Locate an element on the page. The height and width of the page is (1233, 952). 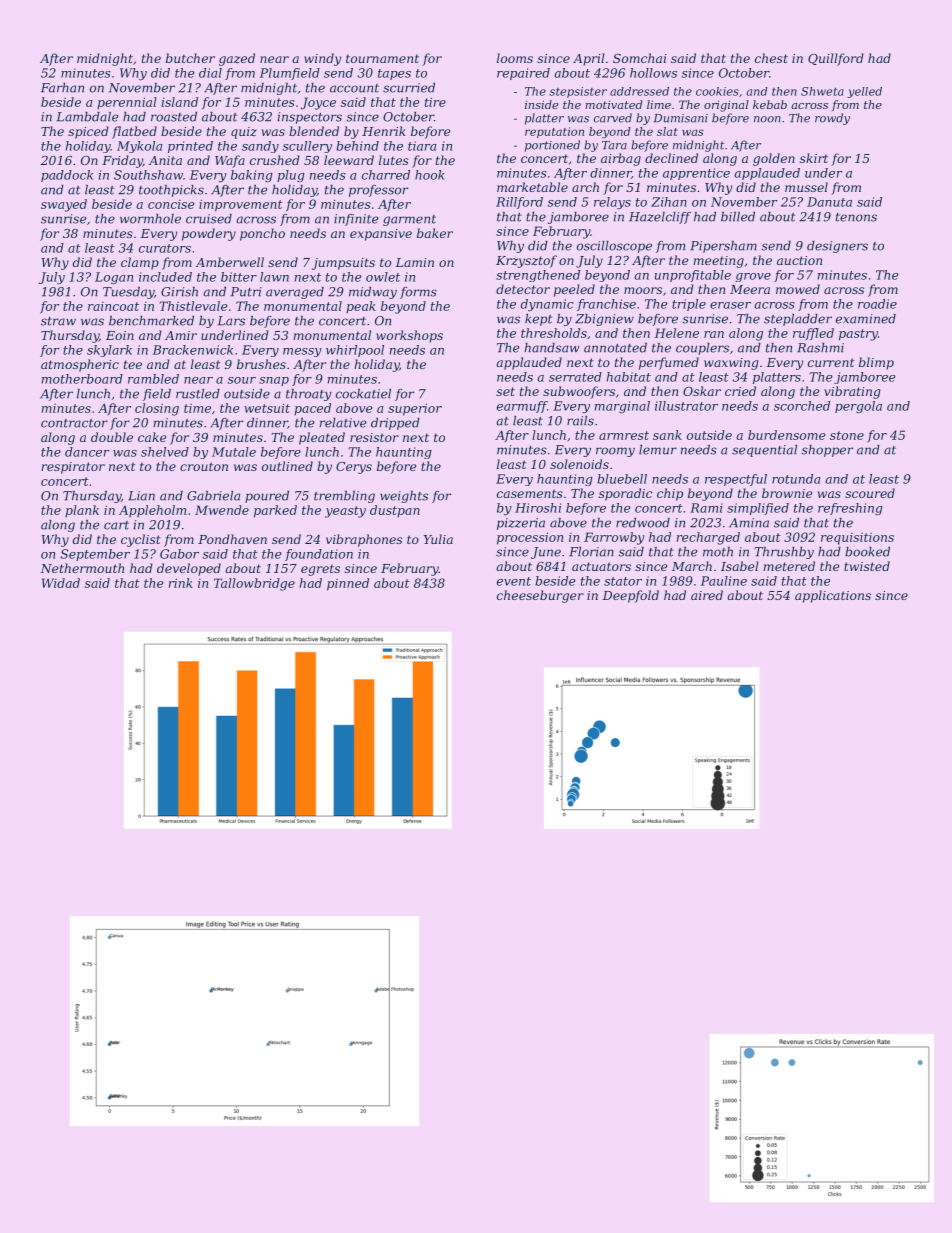
raincoat is located at coordinates (113, 306).
